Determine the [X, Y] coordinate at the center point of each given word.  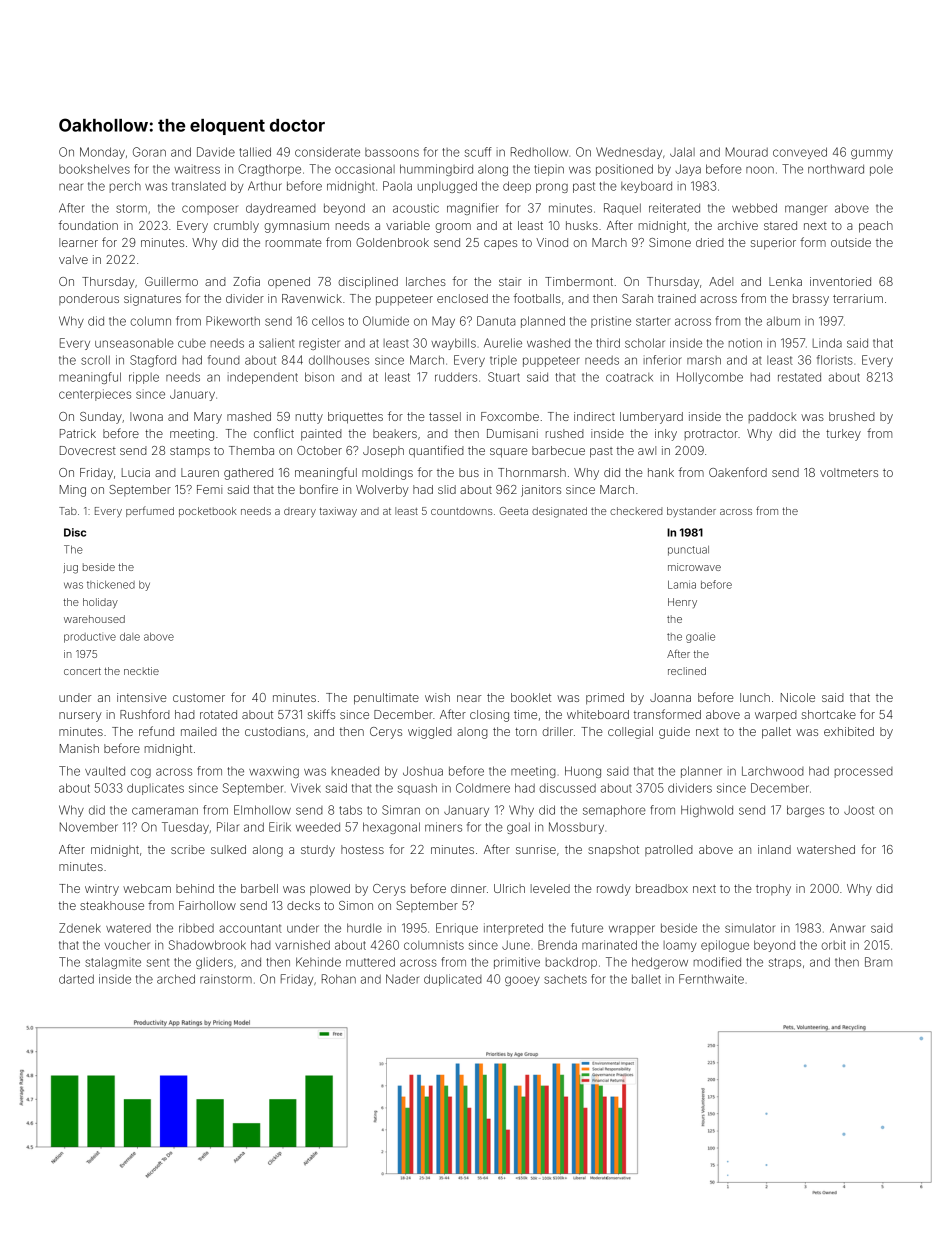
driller [557, 731]
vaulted [105, 771]
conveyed [800, 153]
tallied [255, 152]
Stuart [504, 377]
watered [128, 928]
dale [130, 637]
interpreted [513, 929]
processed [864, 772]
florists [835, 360]
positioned [624, 170]
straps [785, 963]
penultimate [386, 699]
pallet [776, 733]
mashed [249, 416]
